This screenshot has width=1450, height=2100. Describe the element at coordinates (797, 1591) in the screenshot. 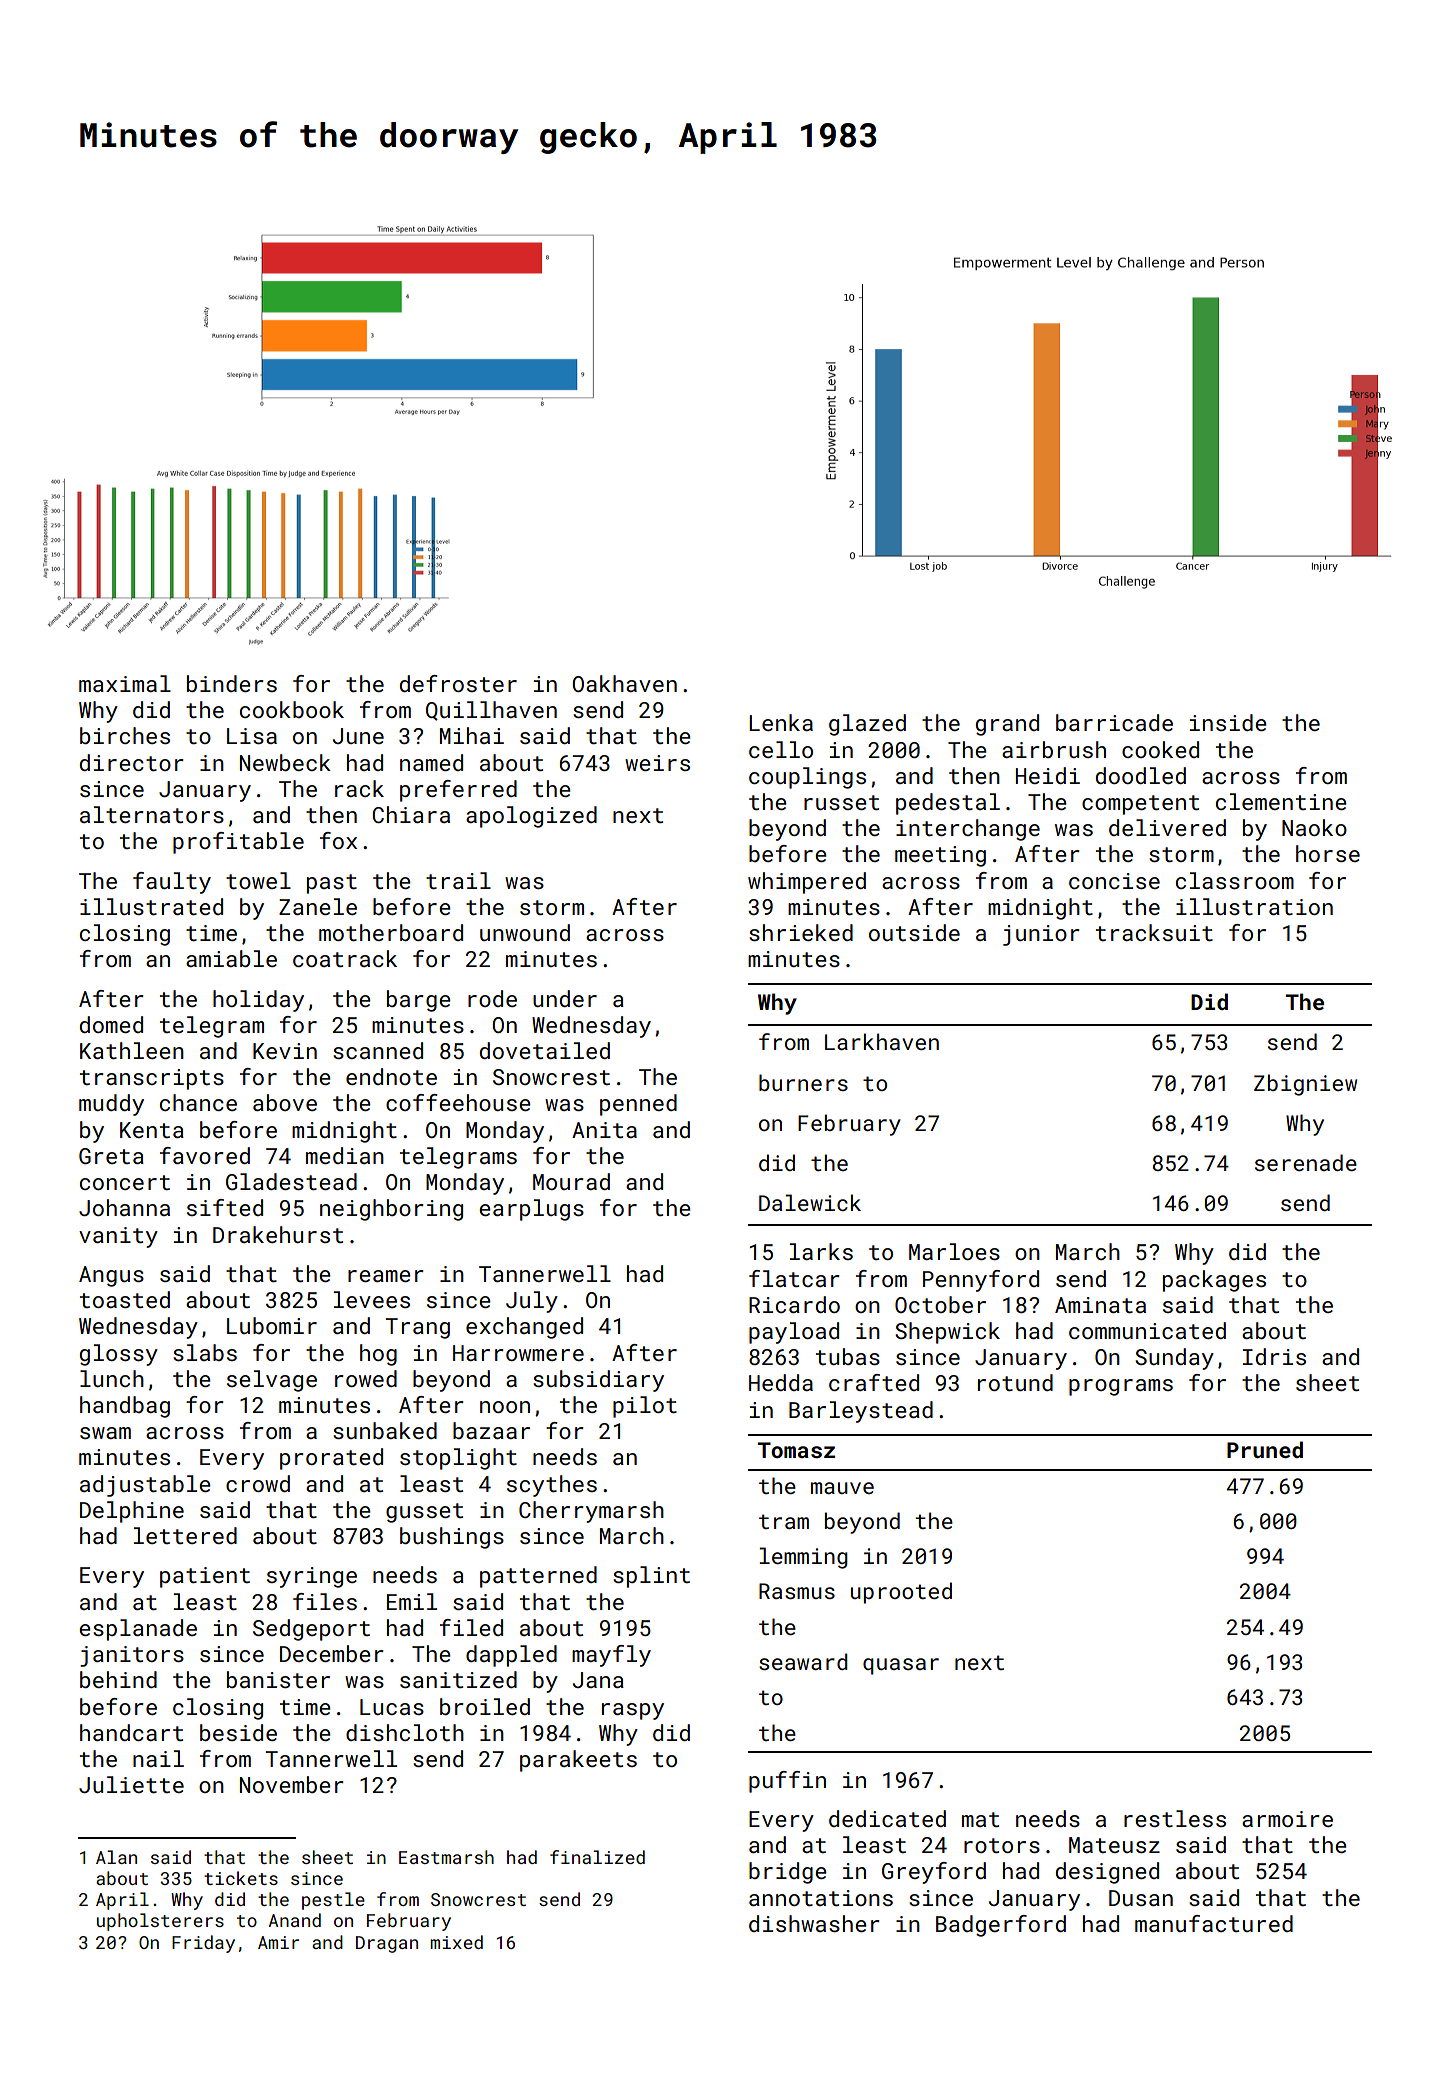

I see `Rasmus` at that location.
